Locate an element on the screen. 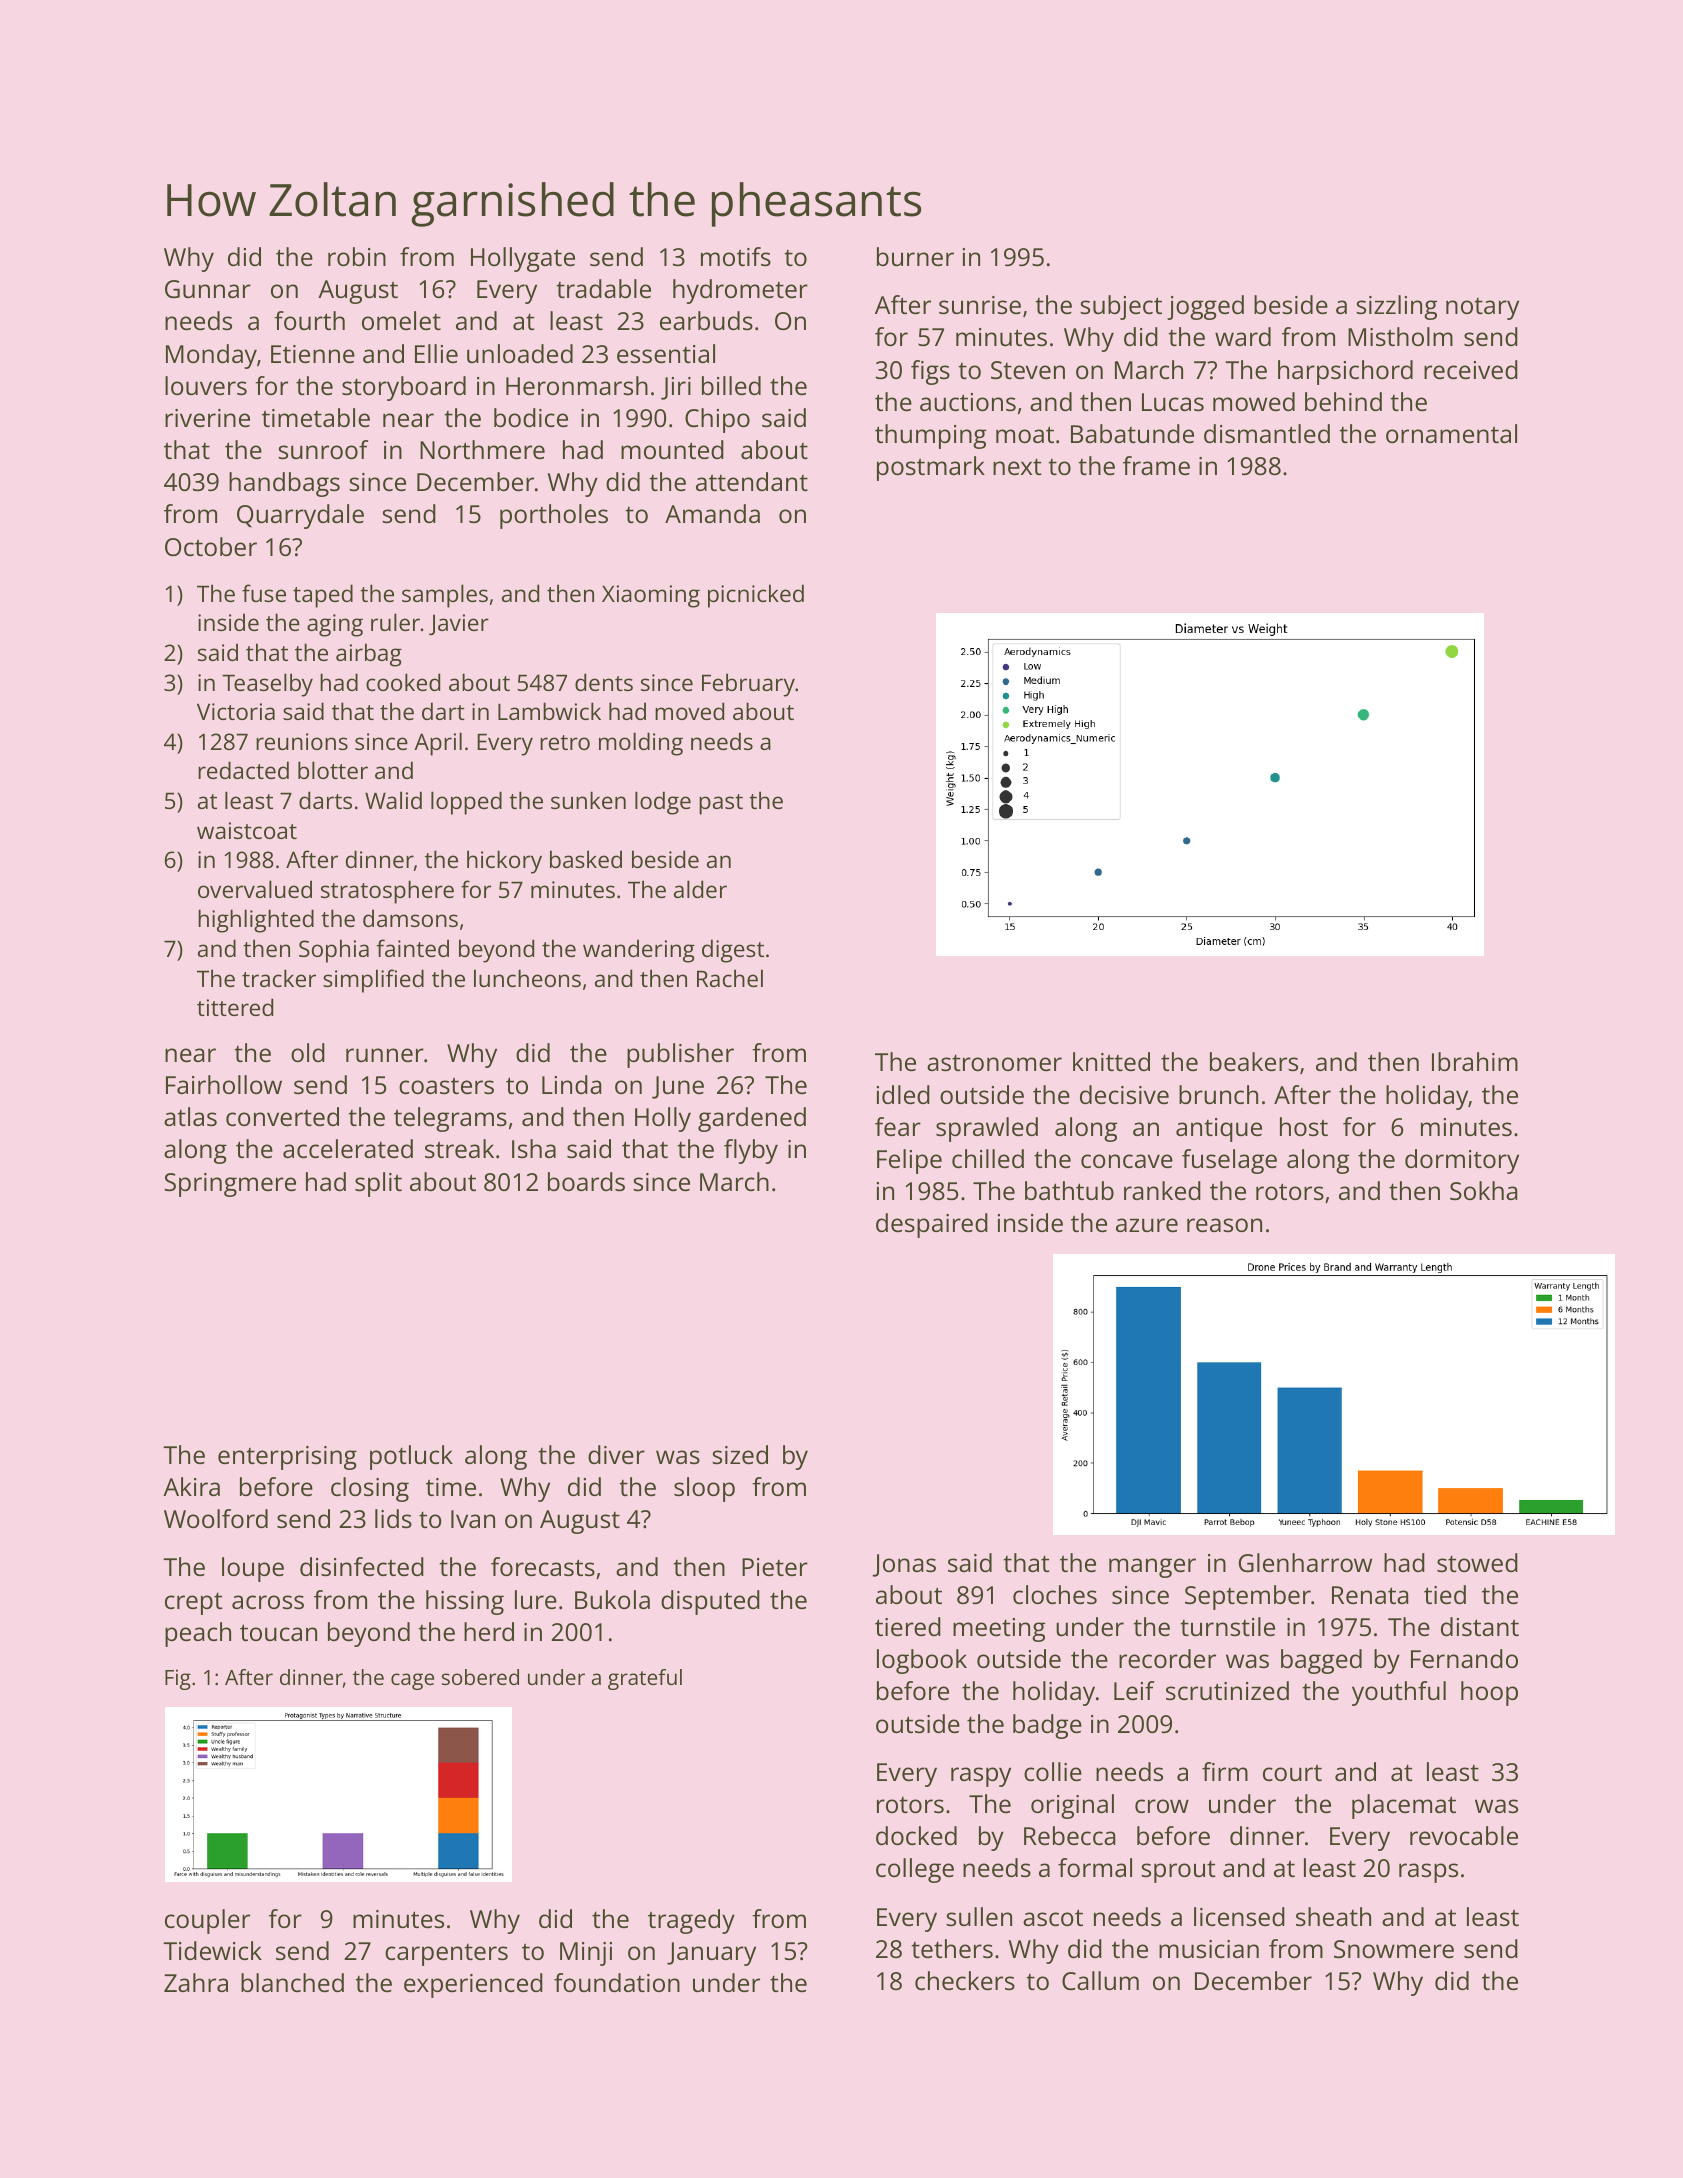 This screenshot has width=1683, height=2178. Jonas is located at coordinates (904, 1565).
